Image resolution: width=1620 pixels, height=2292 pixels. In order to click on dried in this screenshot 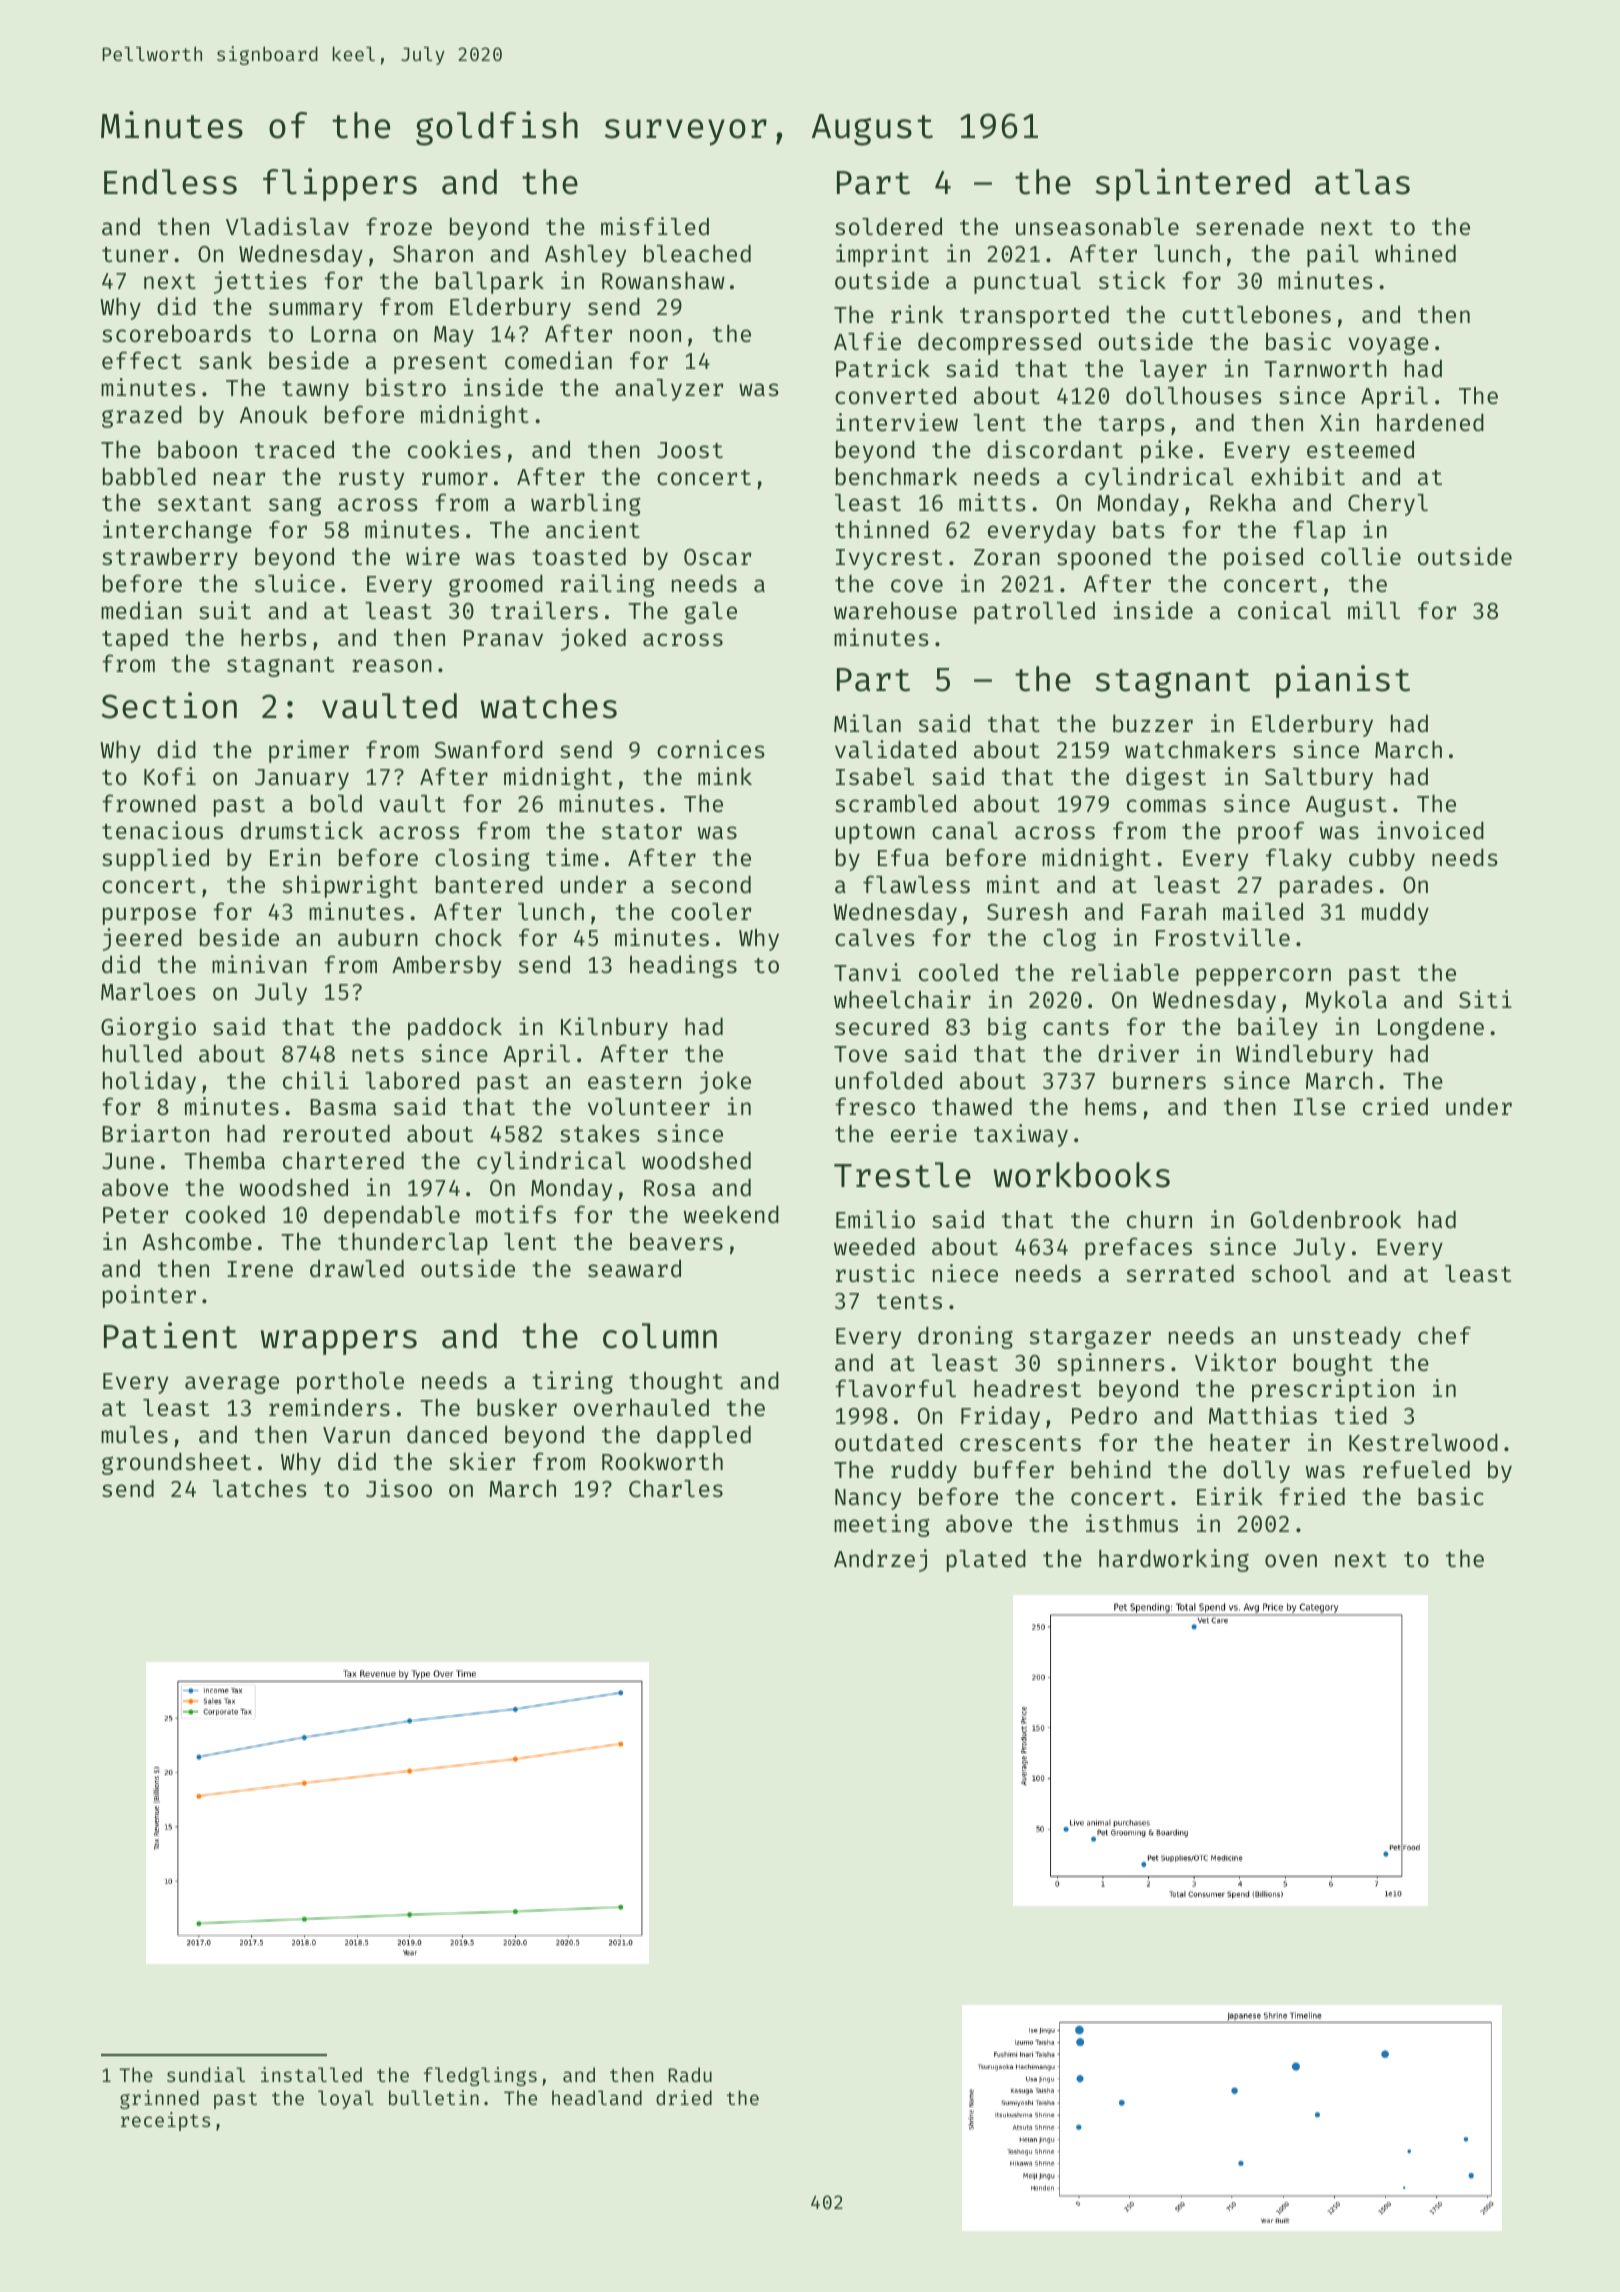, I will do `click(684, 2097)`.
